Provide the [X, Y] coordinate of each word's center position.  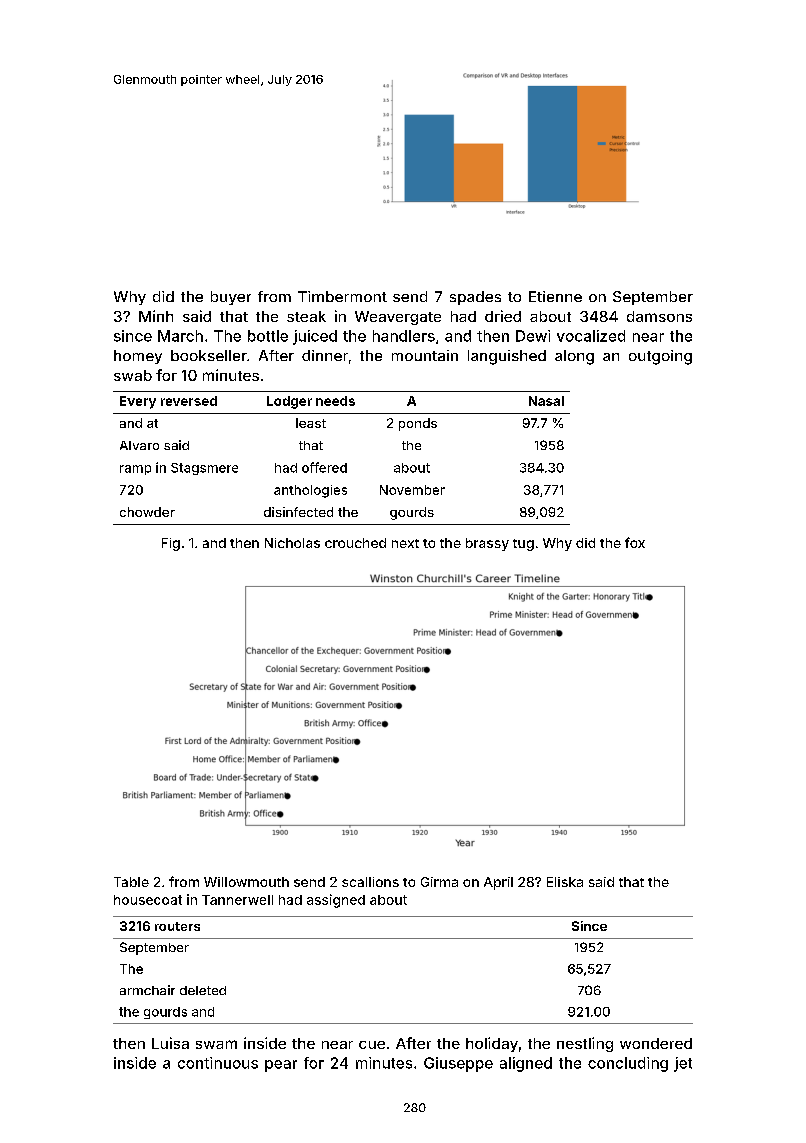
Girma [439, 882]
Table [131, 882]
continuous [218, 1063]
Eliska [565, 882]
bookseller [209, 355]
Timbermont [342, 296]
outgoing [660, 357]
